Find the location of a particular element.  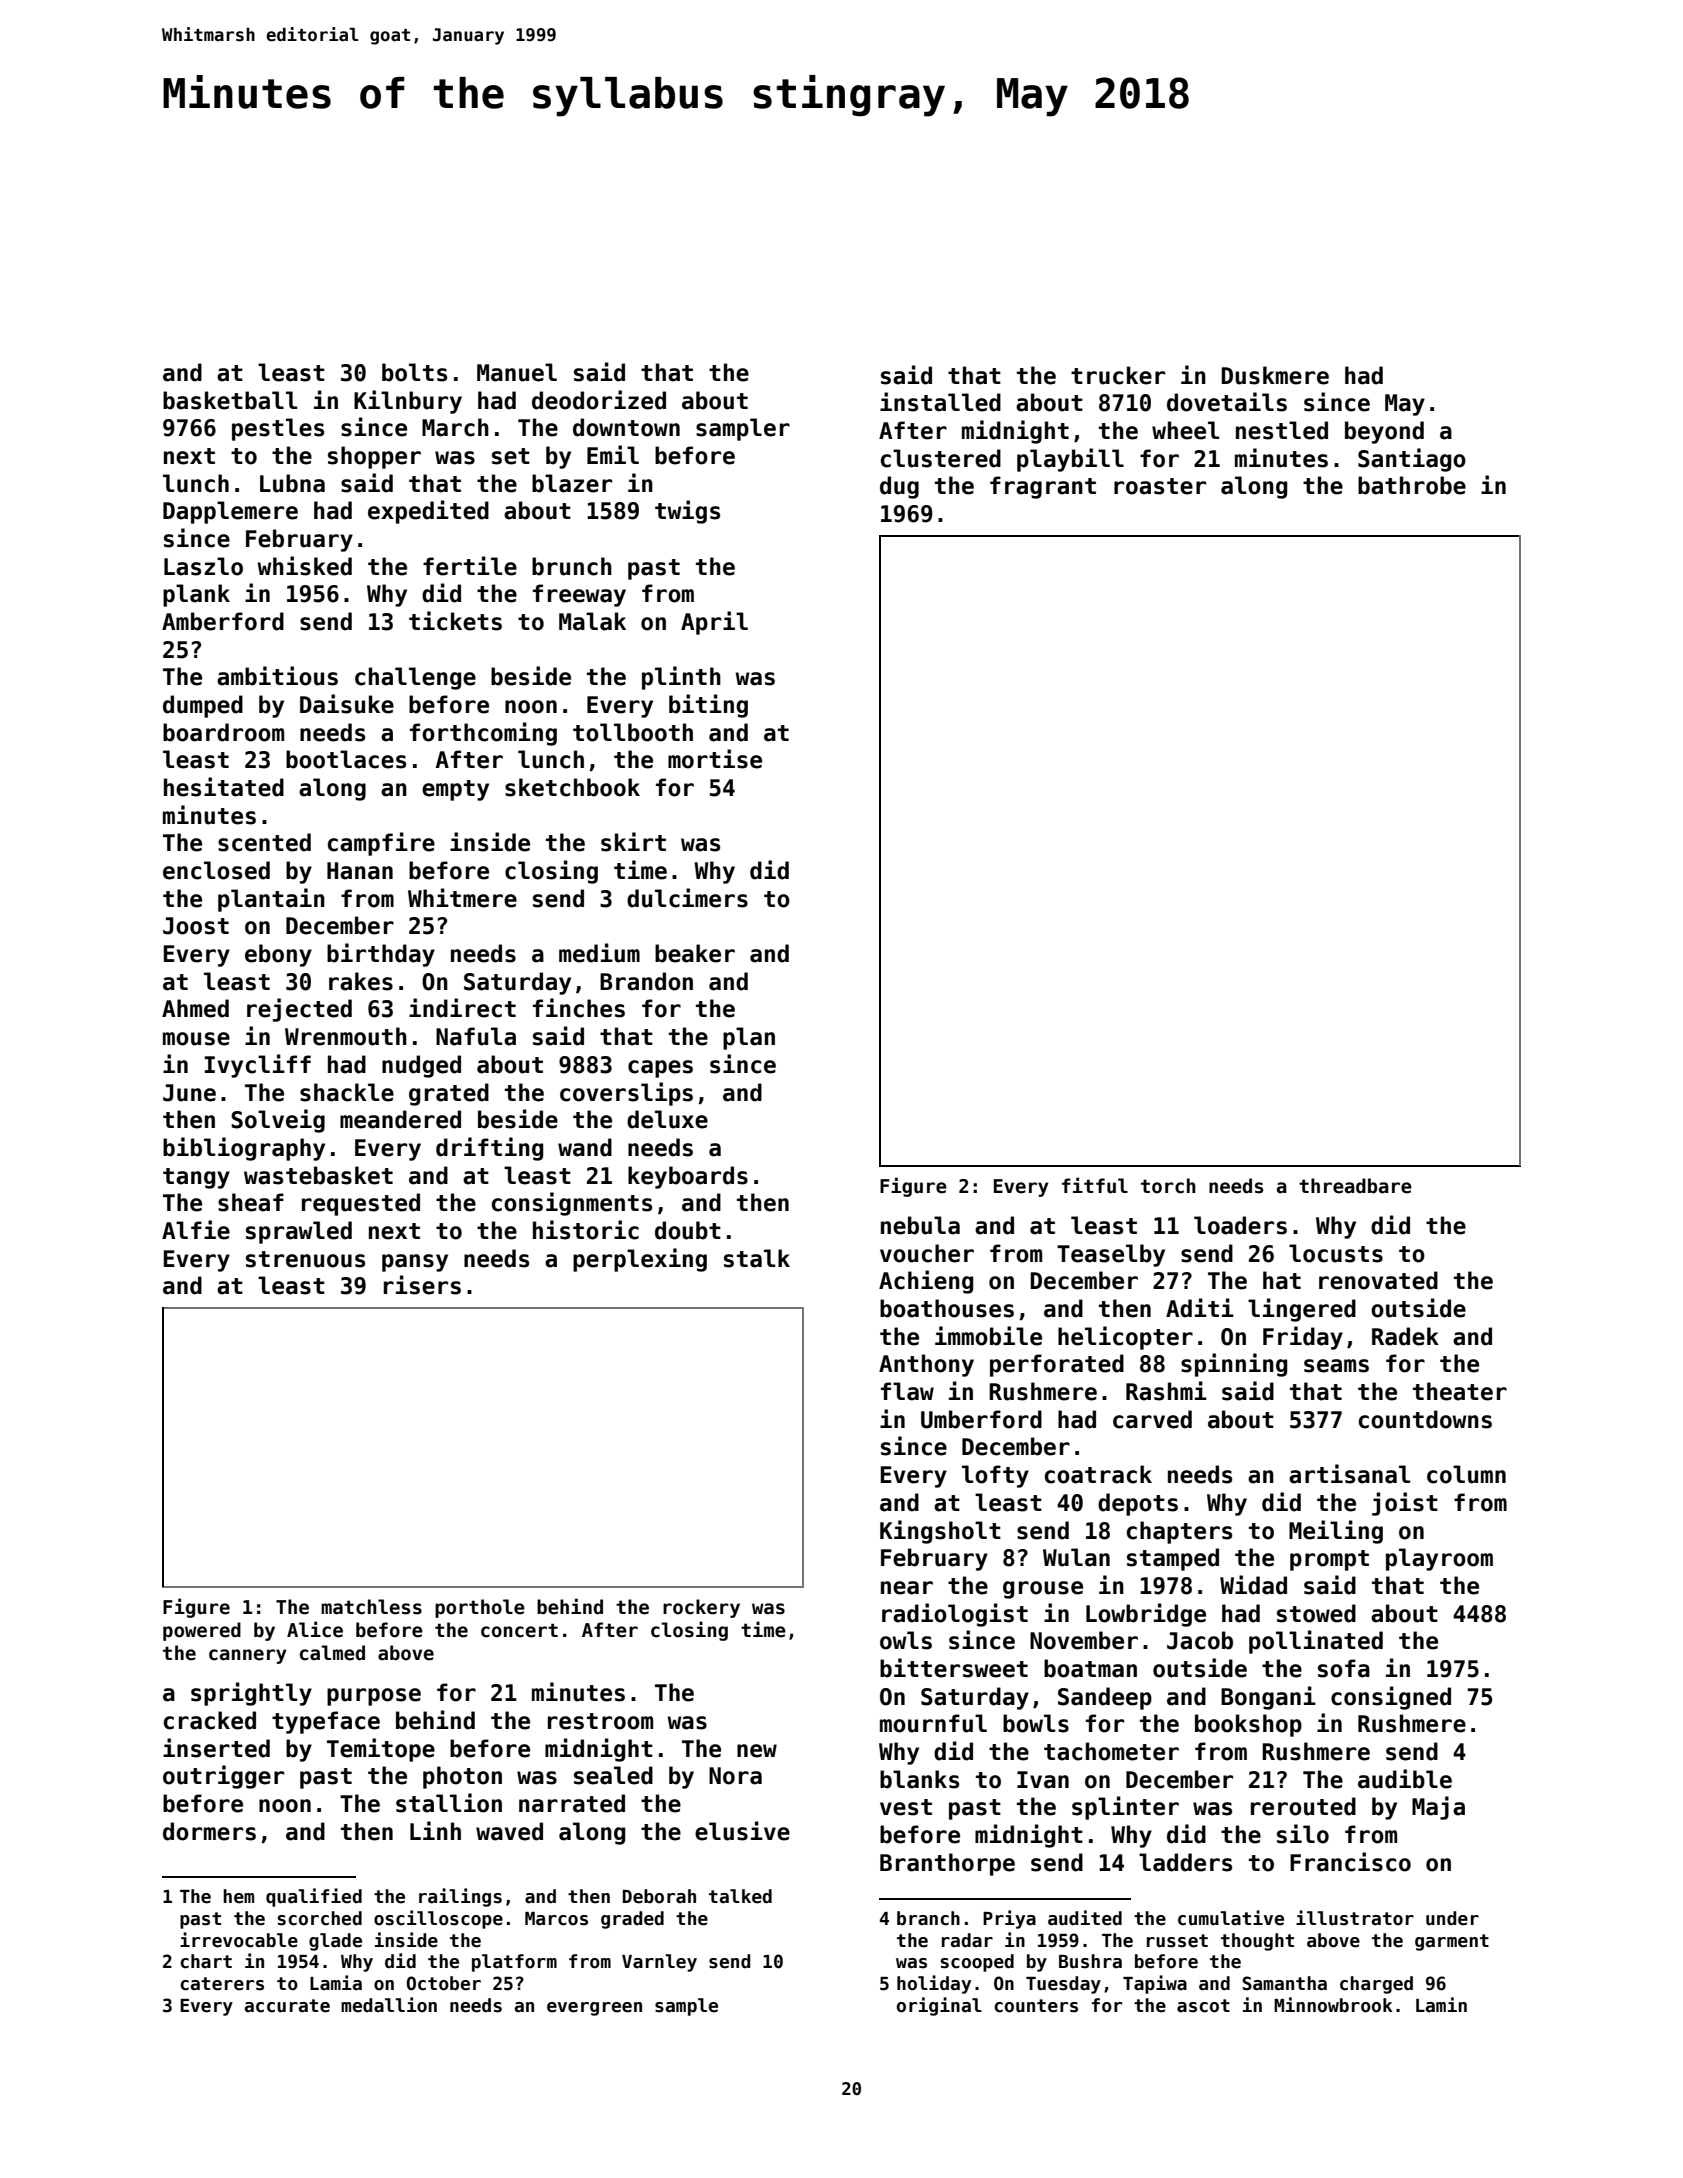

biting is located at coordinates (708, 706).
